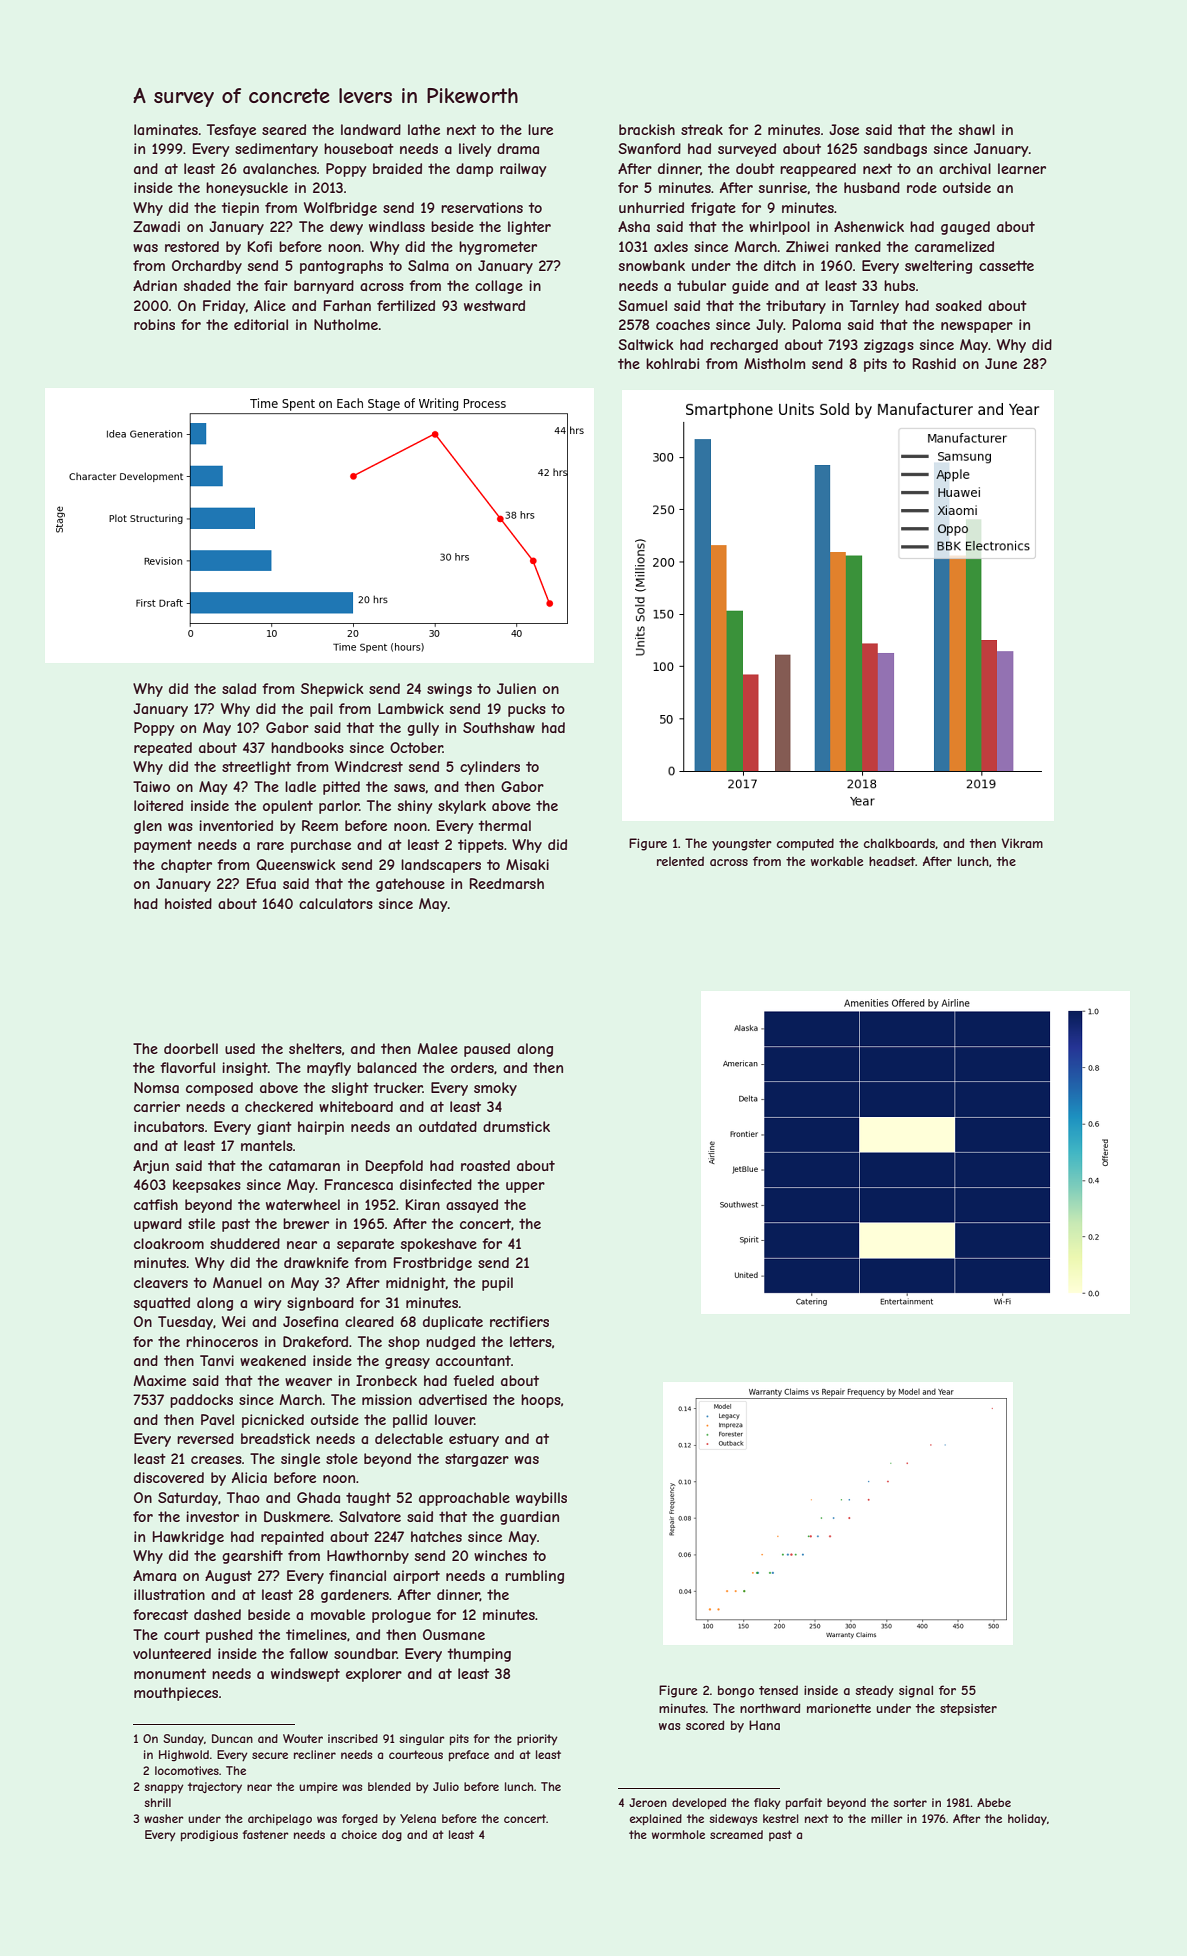 The width and height of the page is (1187, 1956). What do you see at coordinates (166, 129) in the page?
I see `laminates` at bounding box center [166, 129].
